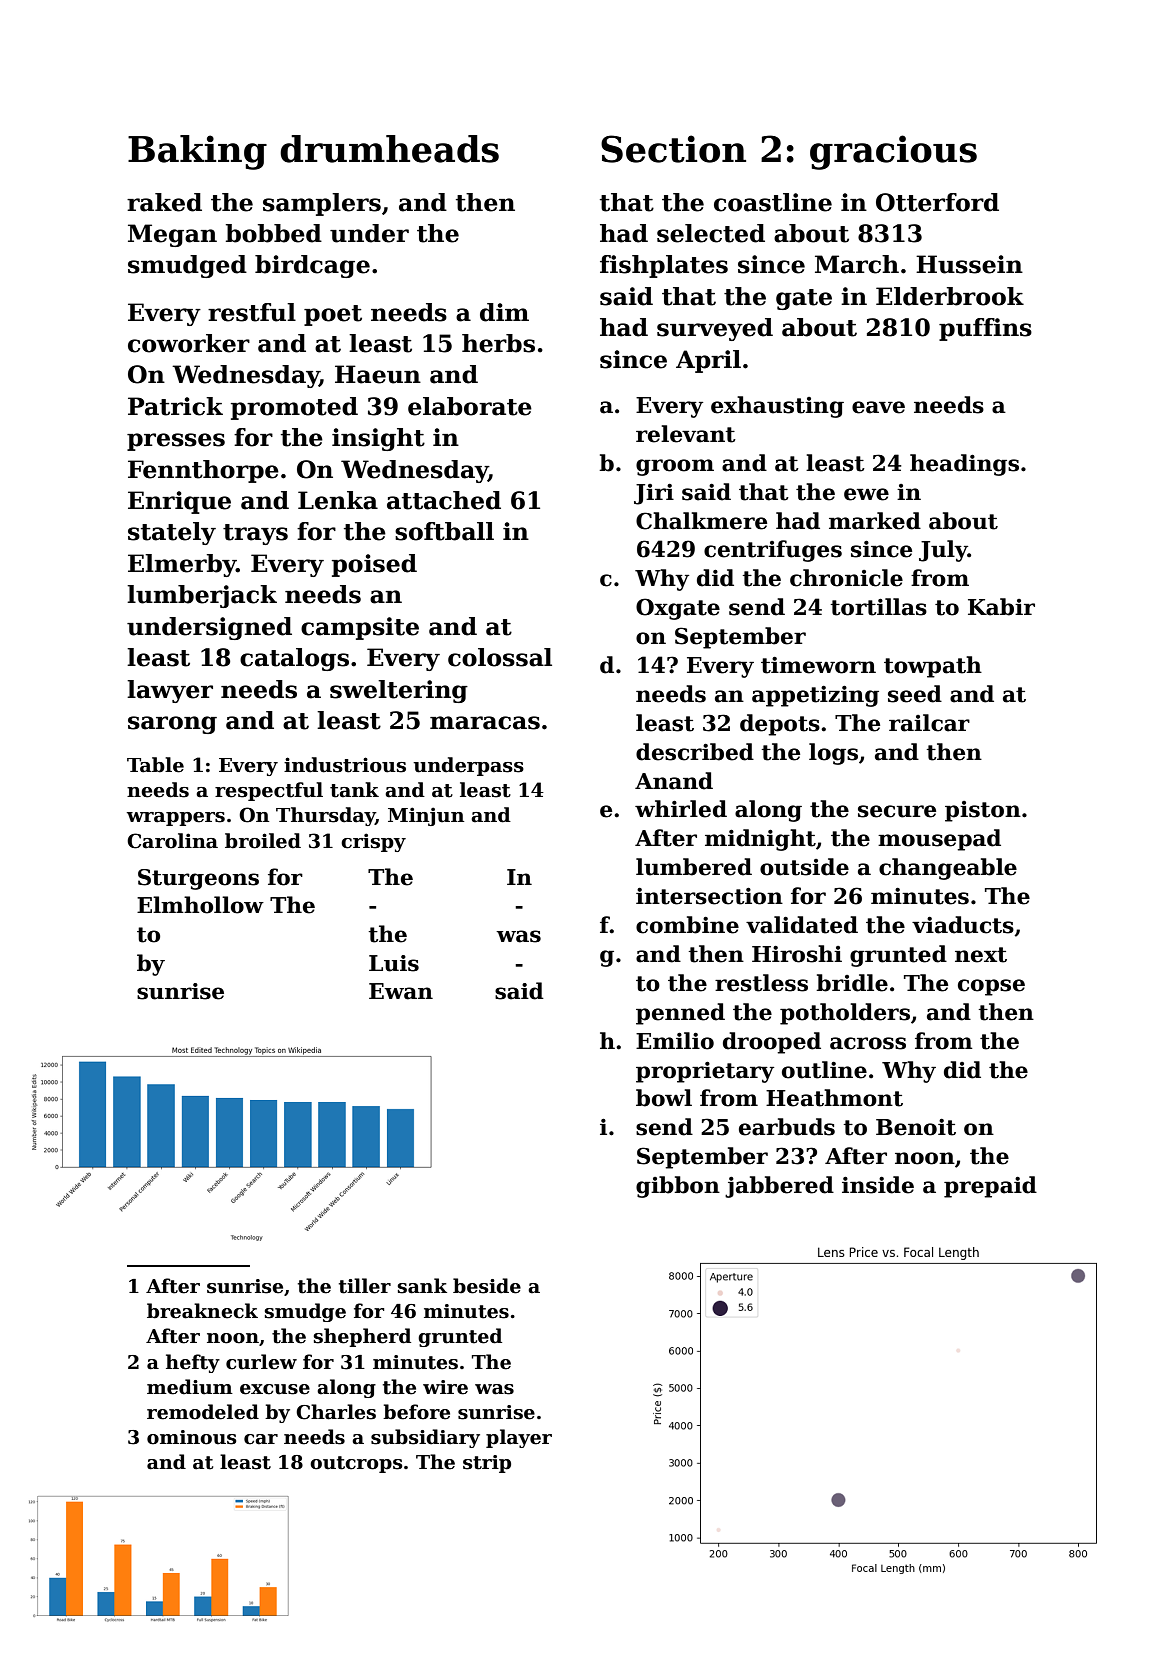 The height and width of the image is (1654, 1165). What do you see at coordinates (674, 781) in the image?
I see `Anand` at bounding box center [674, 781].
